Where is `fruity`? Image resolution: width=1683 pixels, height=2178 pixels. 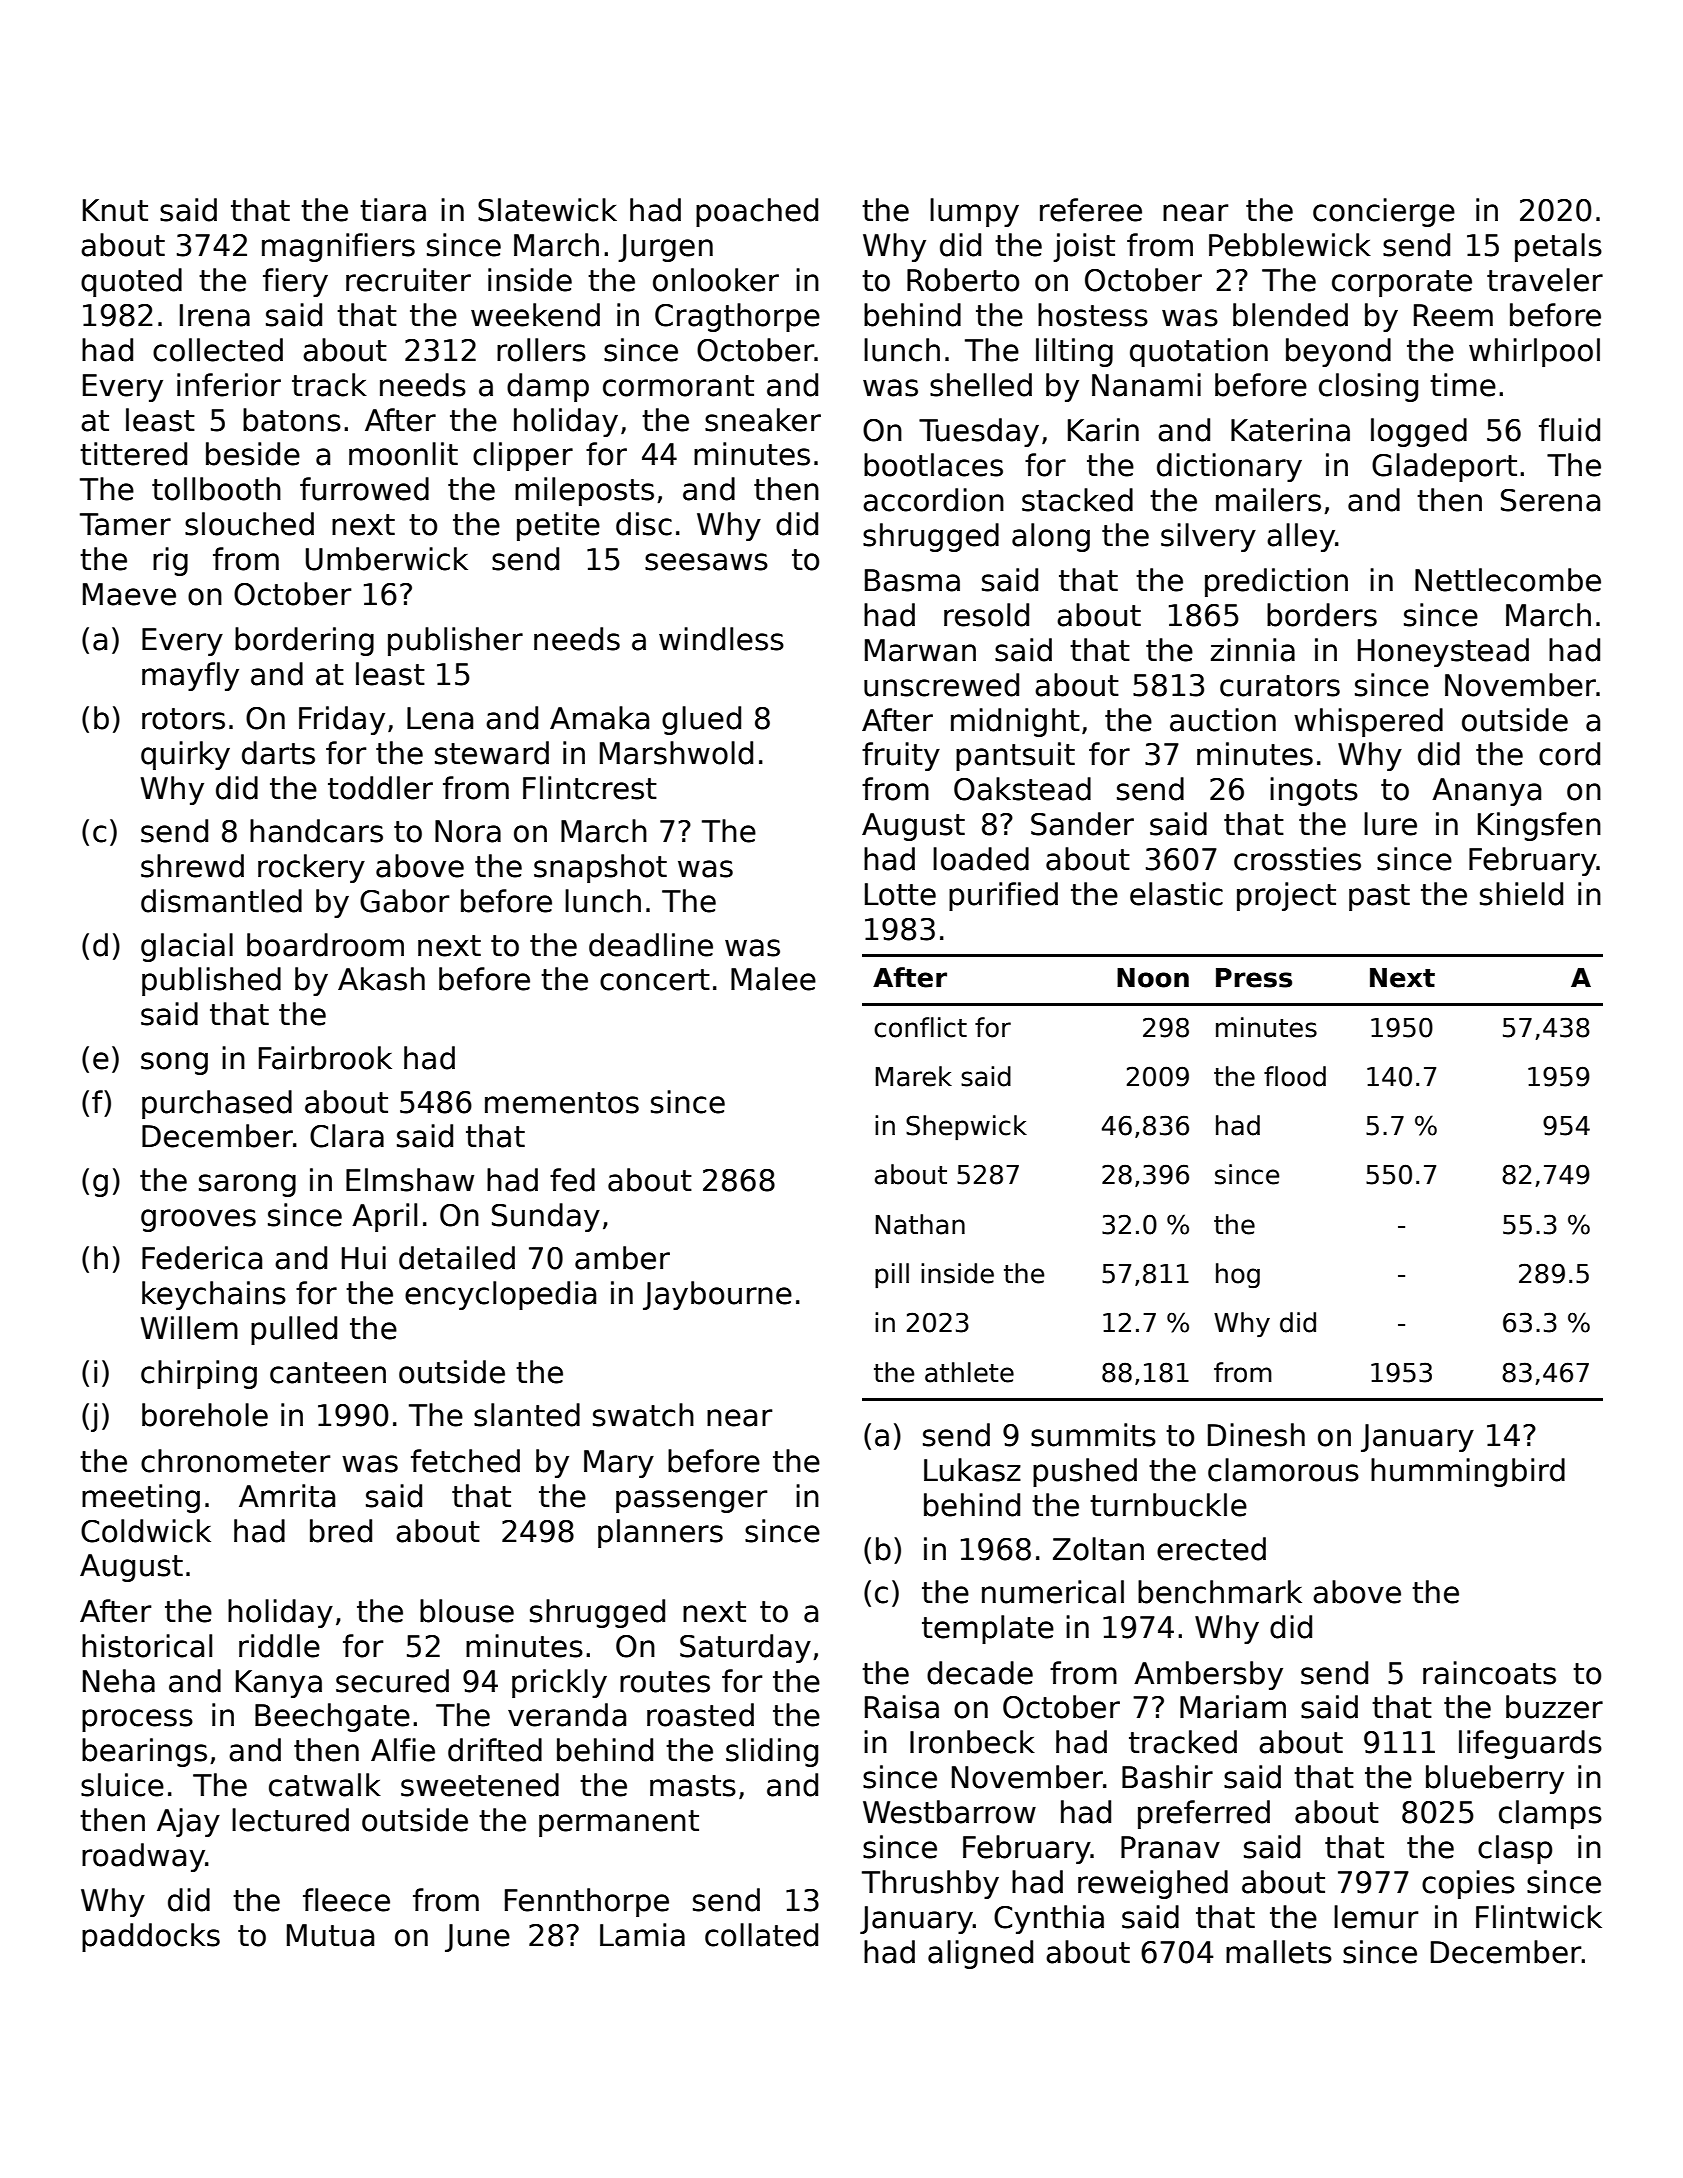
fruity is located at coordinates (901, 756).
